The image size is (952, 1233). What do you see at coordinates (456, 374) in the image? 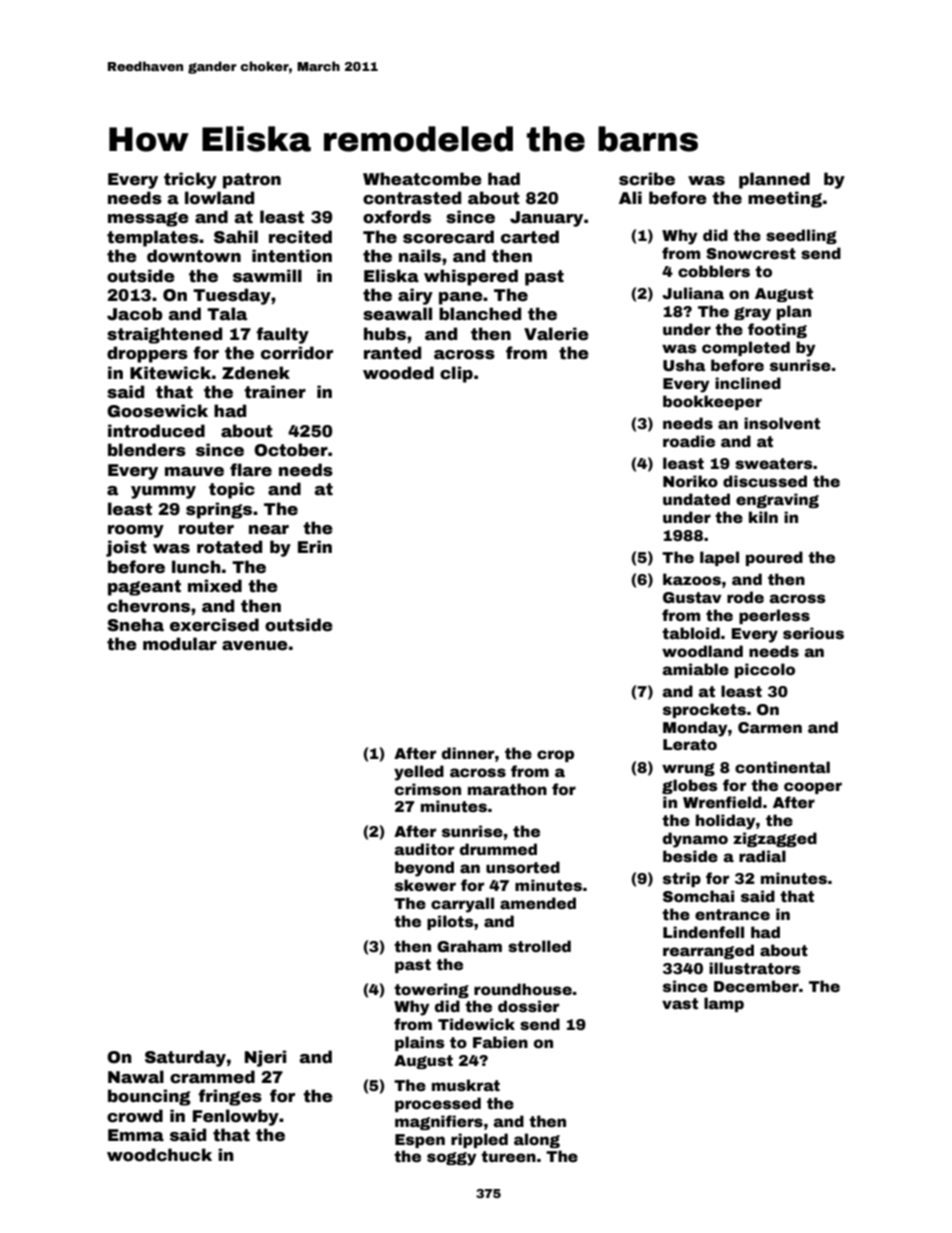
I see `clip` at bounding box center [456, 374].
